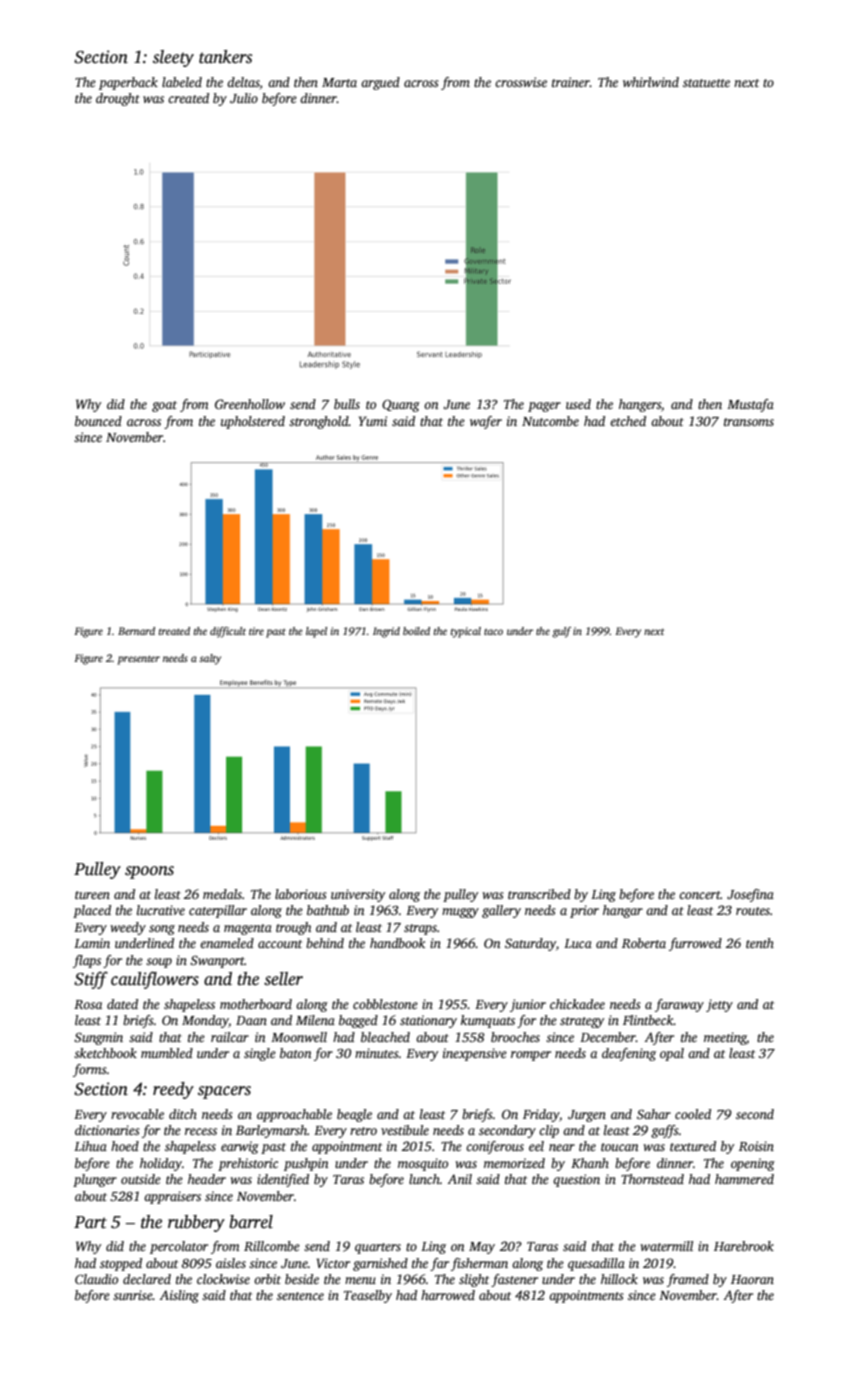 This page has height=1400, width=849. What do you see at coordinates (479, 1264) in the page?
I see `fisherman` at bounding box center [479, 1264].
